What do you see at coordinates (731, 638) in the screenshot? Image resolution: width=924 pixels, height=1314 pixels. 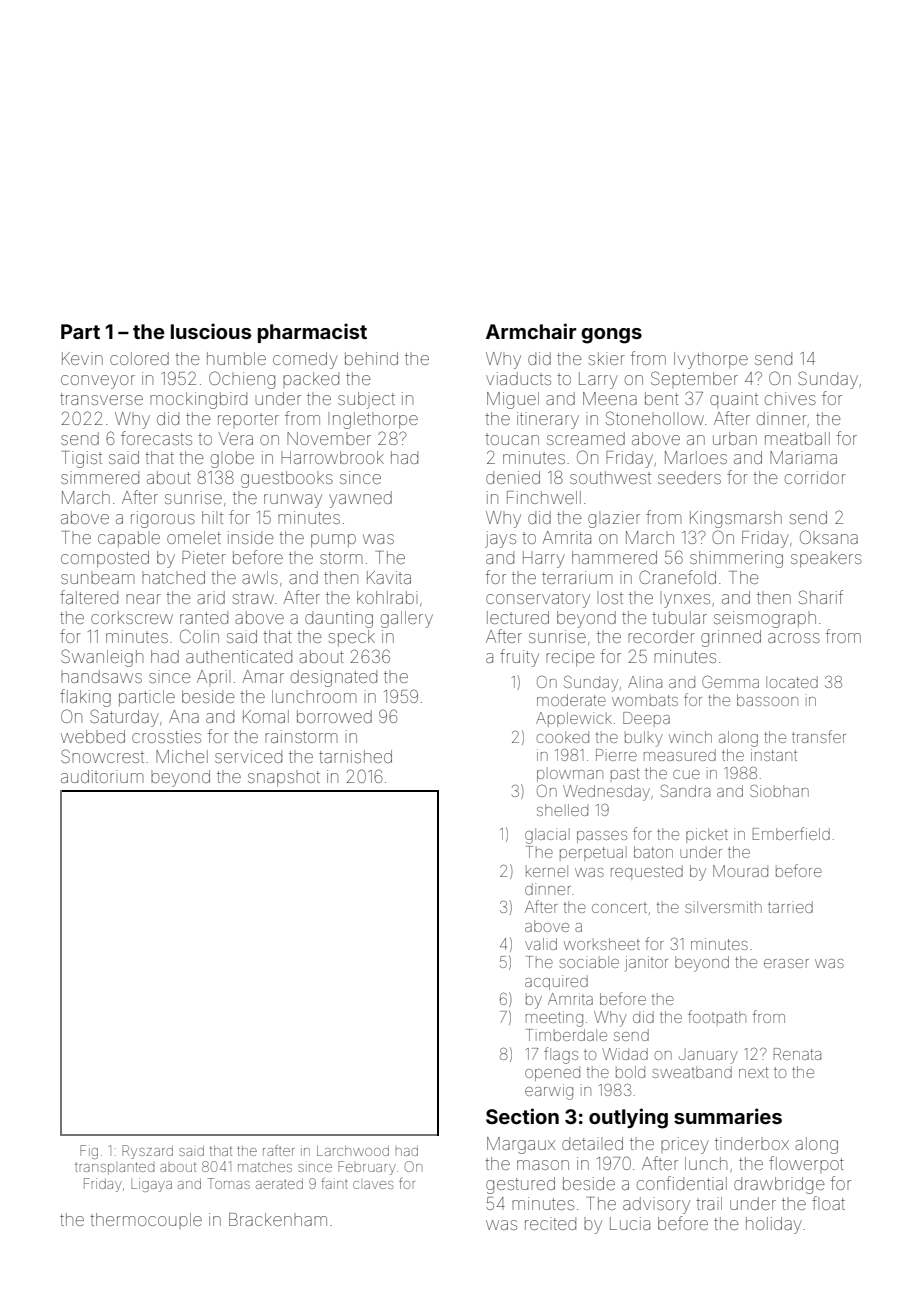 I see `grinned` at bounding box center [731, 638].
